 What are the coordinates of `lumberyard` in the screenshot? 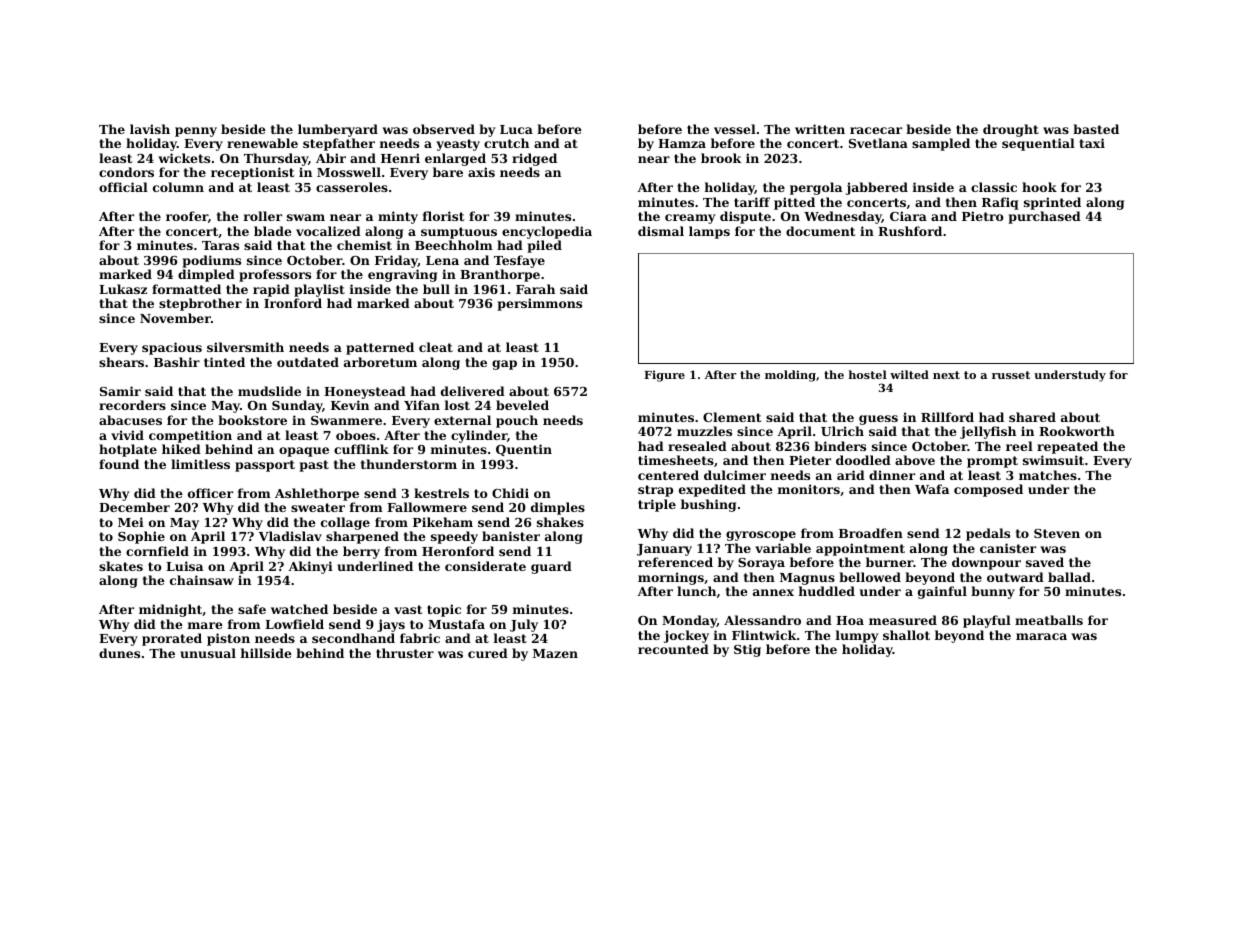 It's located at (338, 130).
